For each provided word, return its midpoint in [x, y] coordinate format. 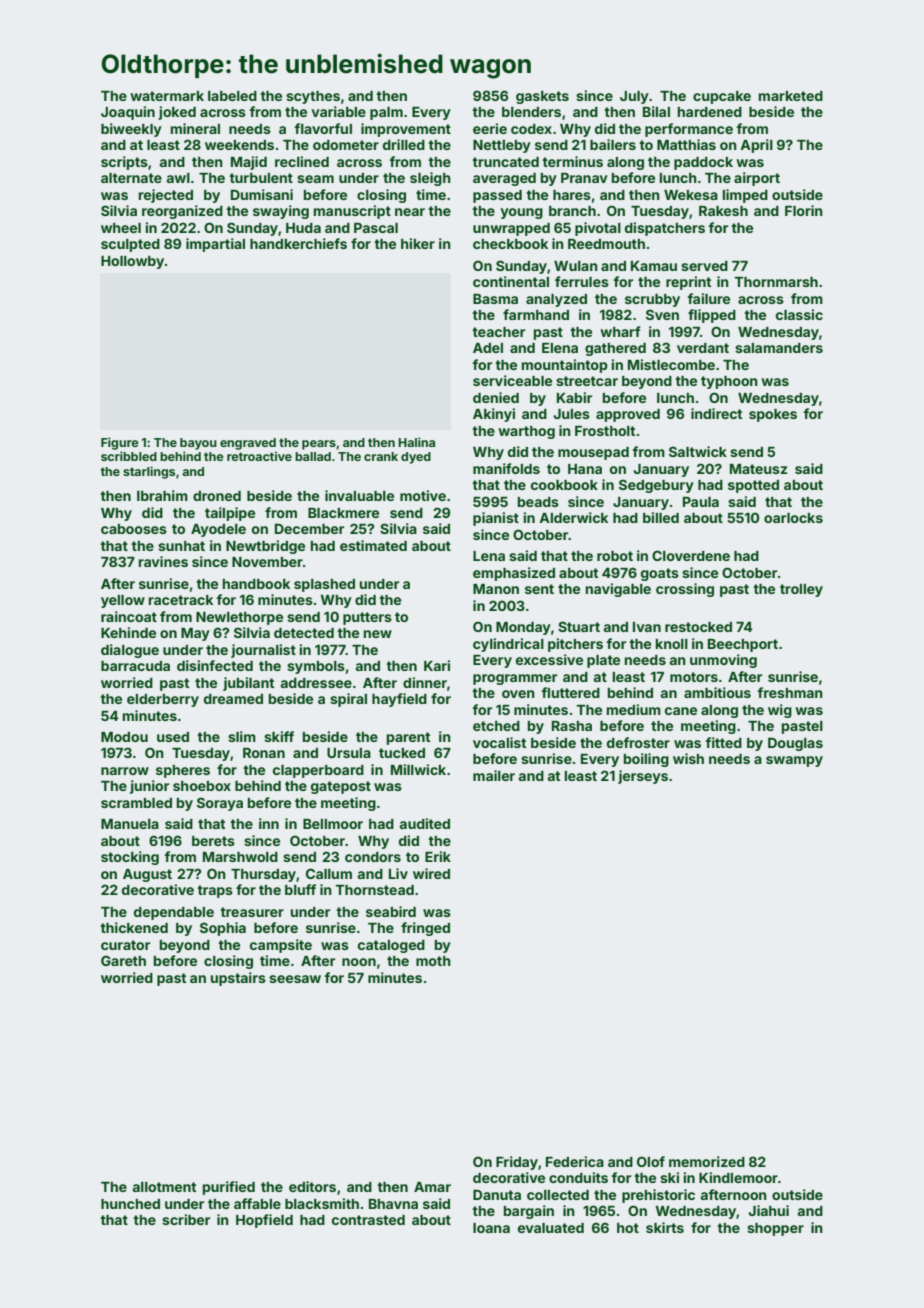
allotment [164, 1187]
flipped [712, 316]
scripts [124, 163]
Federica [575, 1161]
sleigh [430, 179]
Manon [496, 589]
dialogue [130, 651]
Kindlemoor [738, 1177]
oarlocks [793, 518]
